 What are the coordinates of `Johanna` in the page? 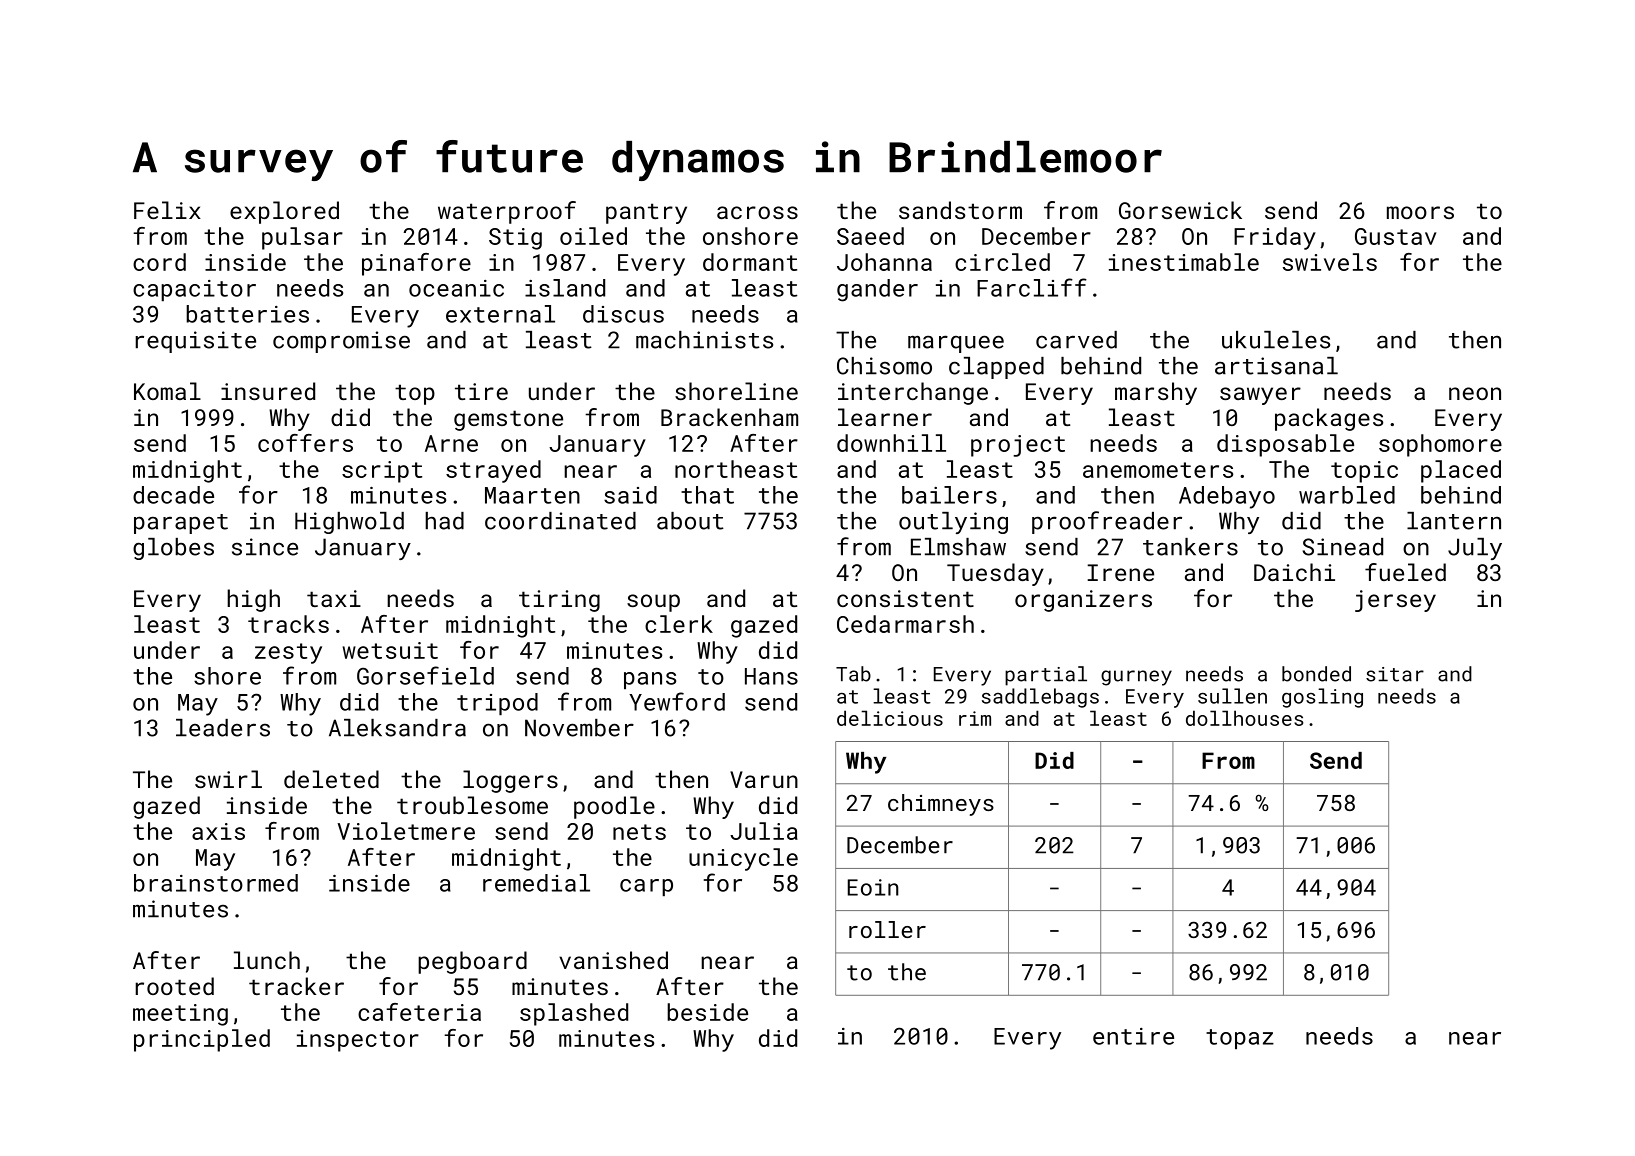 It's located at (884, 262).
